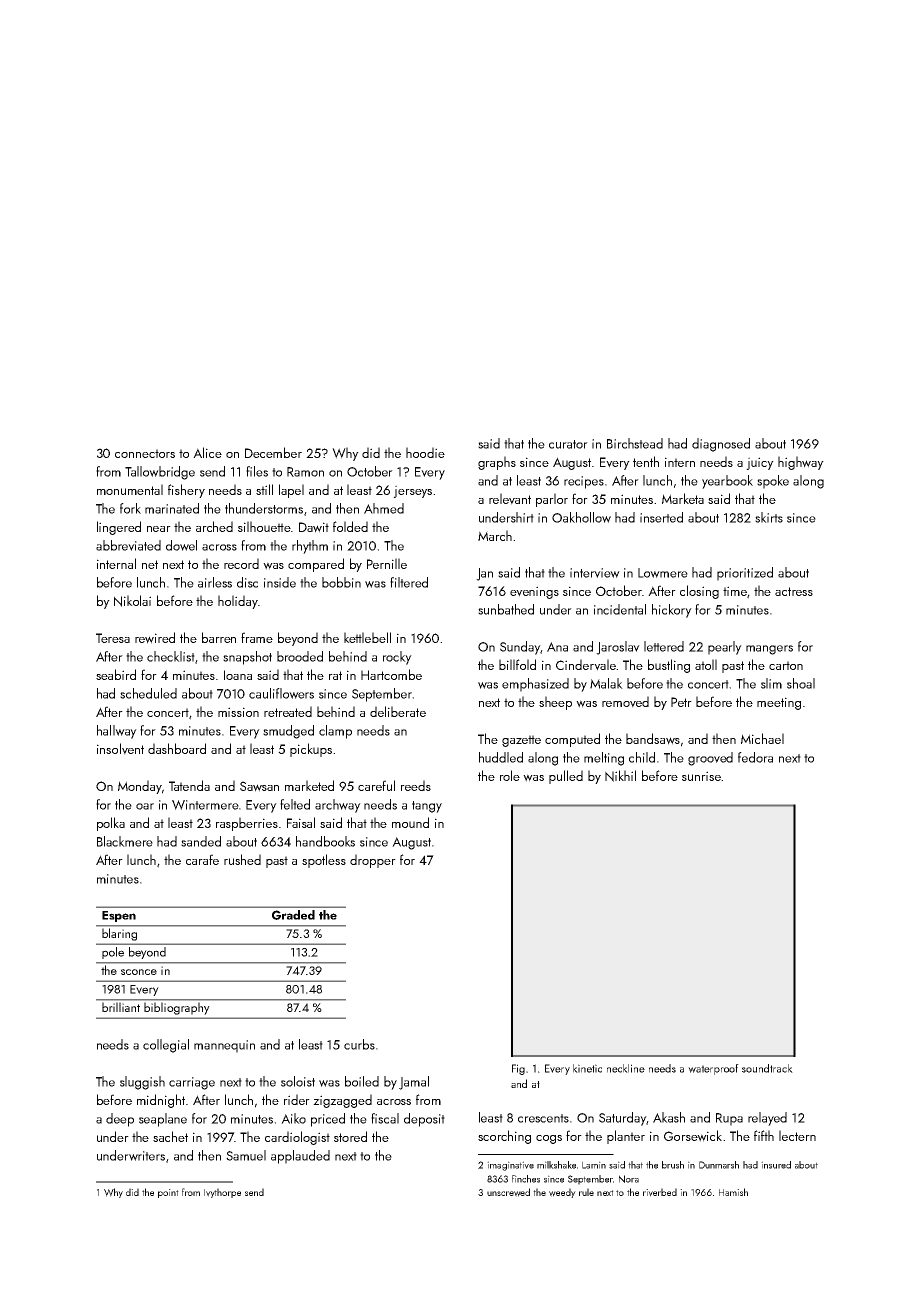  What do you see at coordinates (373, 861) in the screenshot?
I see `dropper` at bounding box center [373, 861].
